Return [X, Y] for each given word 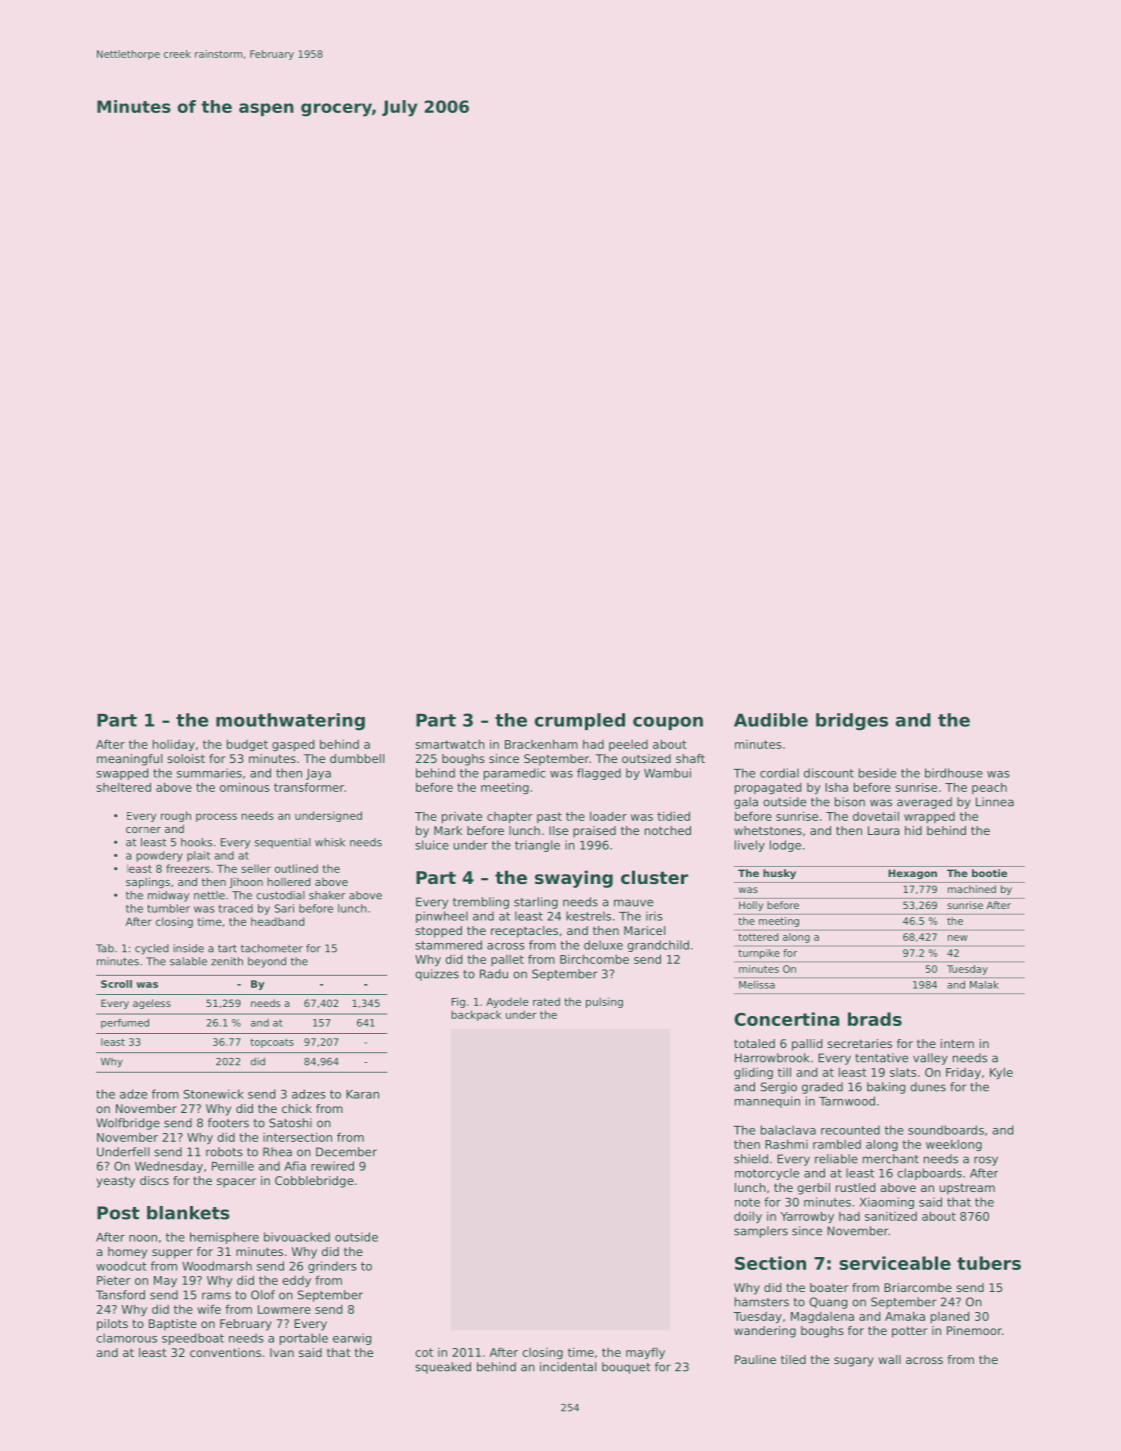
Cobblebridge [314, 1182]
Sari [284, 908]
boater [829, 1287]
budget [247, 745]
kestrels [588, 916]
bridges [852, 722]
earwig [352, 1339]
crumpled [580, 721]
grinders [332, 1267]
